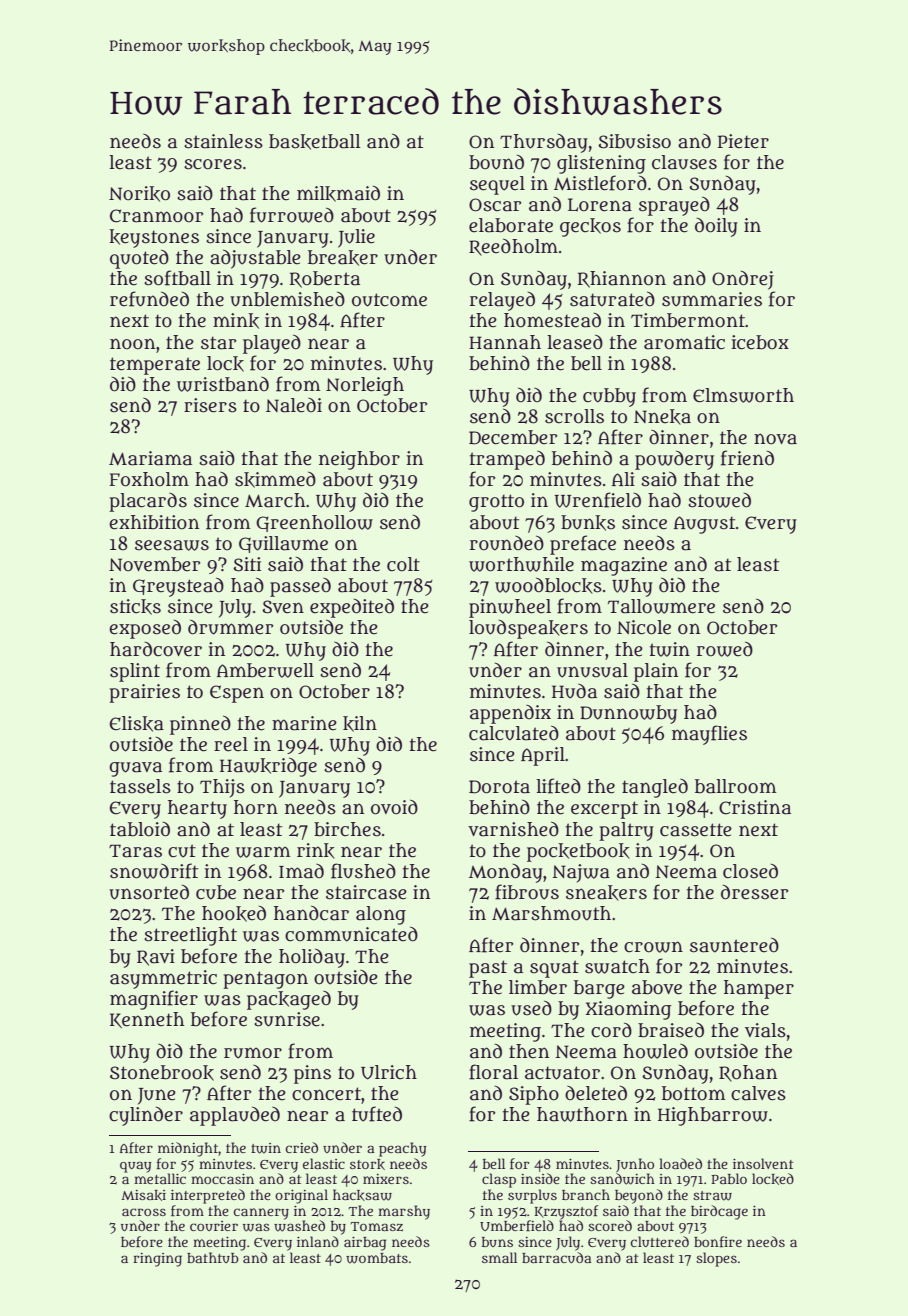 This screenshot has height=1316, width=908. Describe the element at coordinates (314, 523) in the screenshot. I see `Greenhollow` at that location.
